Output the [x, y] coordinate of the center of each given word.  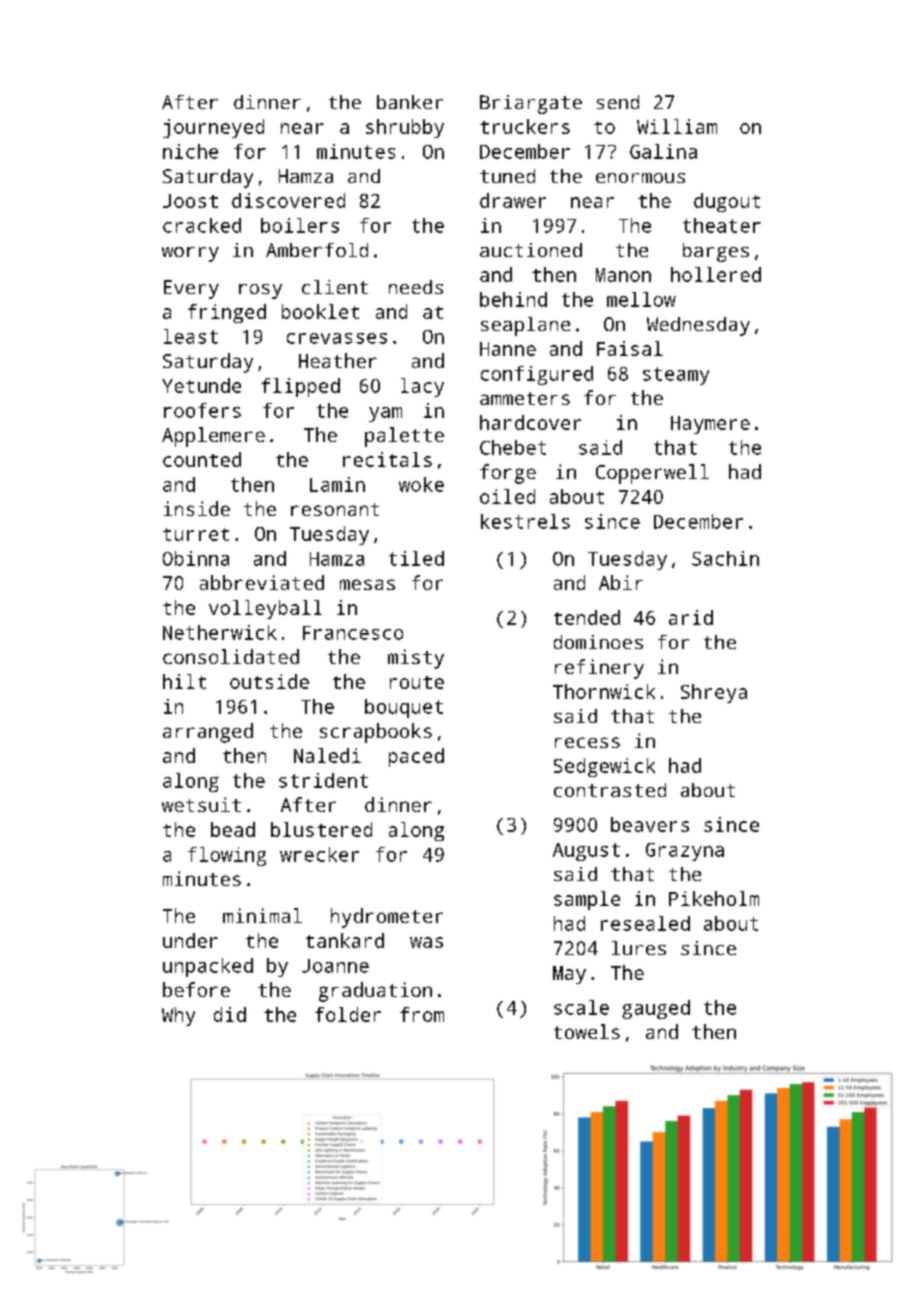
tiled [416, 558]
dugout [727, 202]
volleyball [265, 609]
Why [178, 1016]
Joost [190, 201]
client [335, 287]
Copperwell [652, 474]
